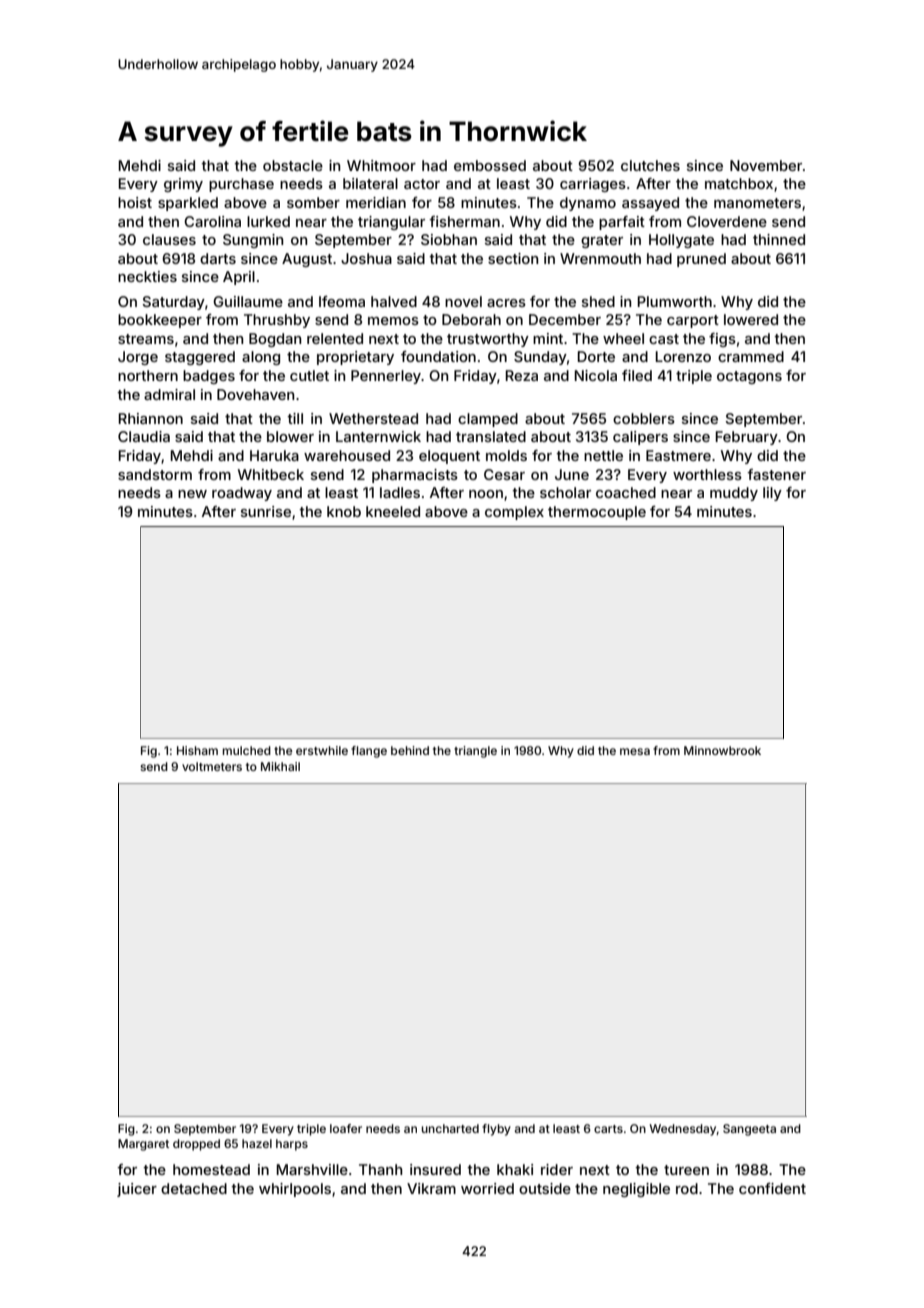 This page has width=924, height=1308. Describe the element at coordinates (514, 513) in the page. I see `complex` at that location.
